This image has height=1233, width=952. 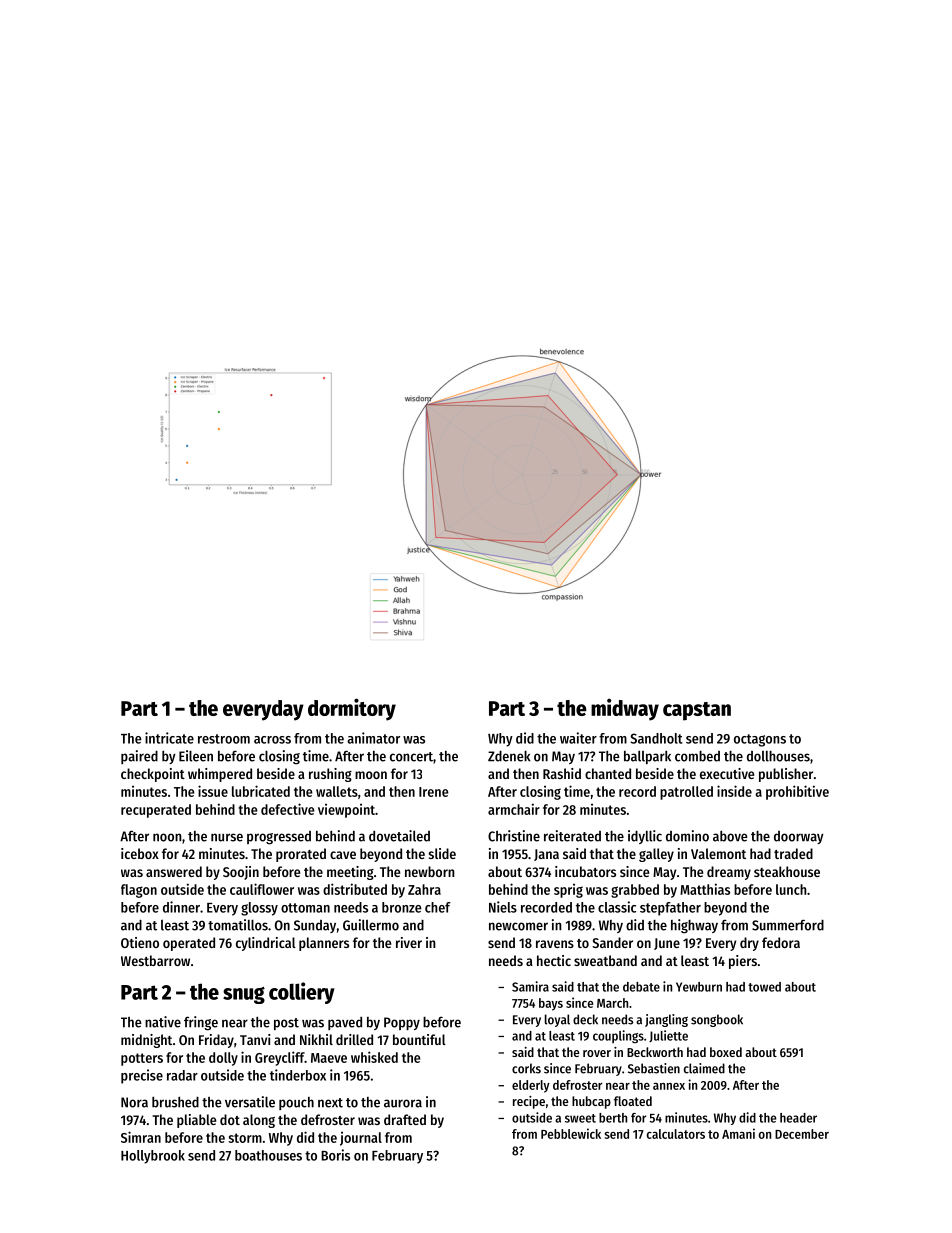 I want to click on jangling, so click(x=666, y=1020).
